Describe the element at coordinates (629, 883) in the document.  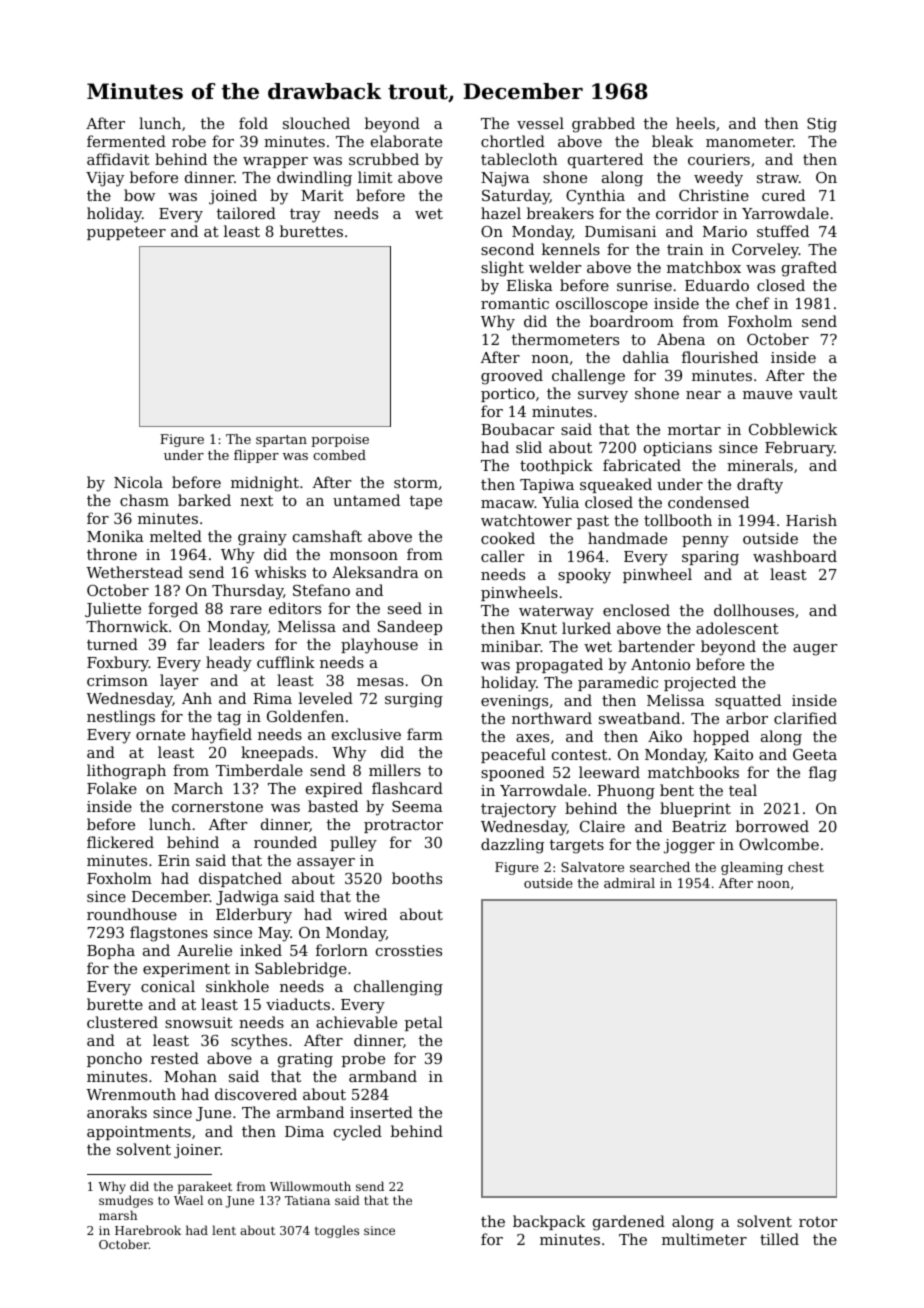
I see `admiral` at that location.
